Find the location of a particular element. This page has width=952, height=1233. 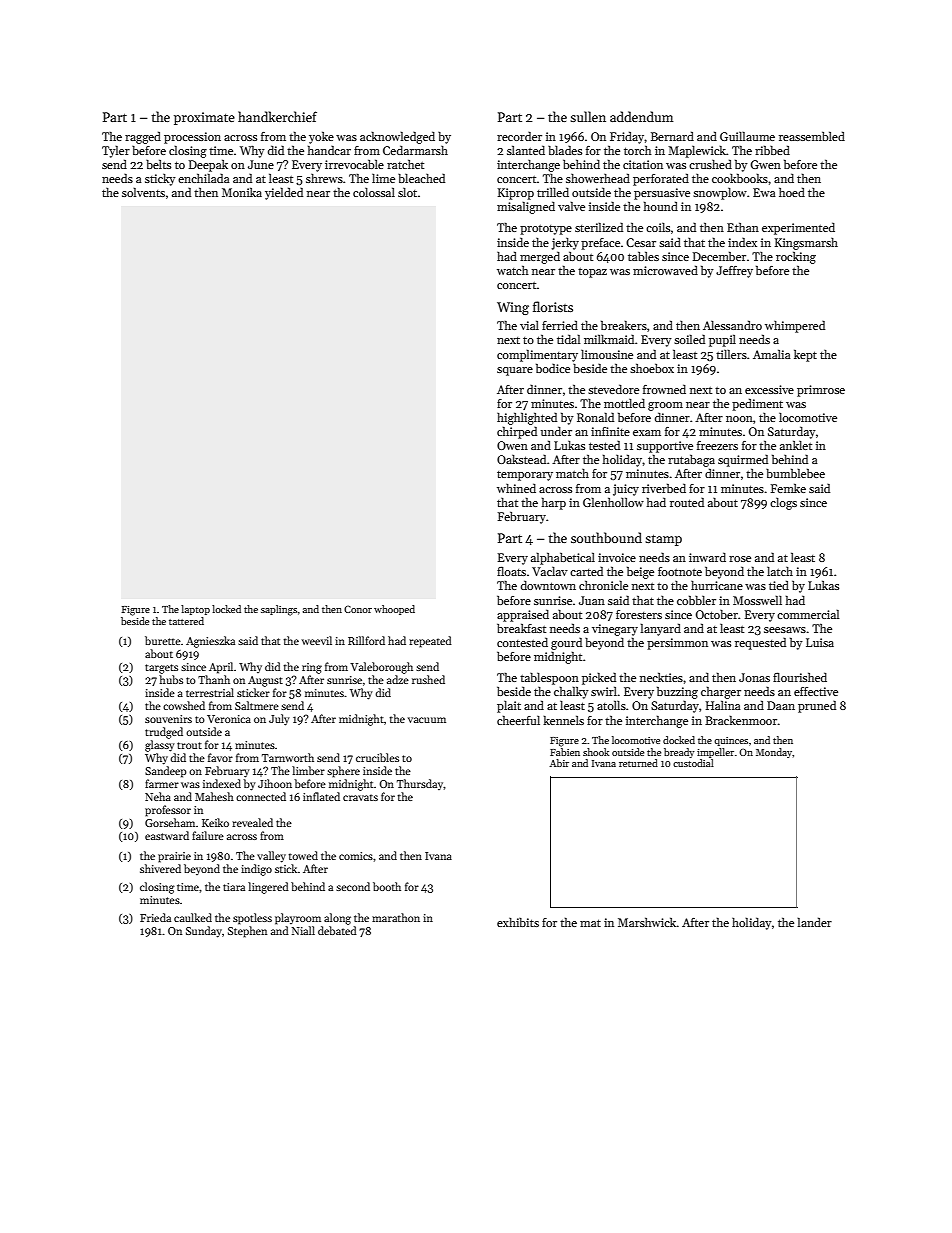

Thursday is located at coordinates (420, 784).
